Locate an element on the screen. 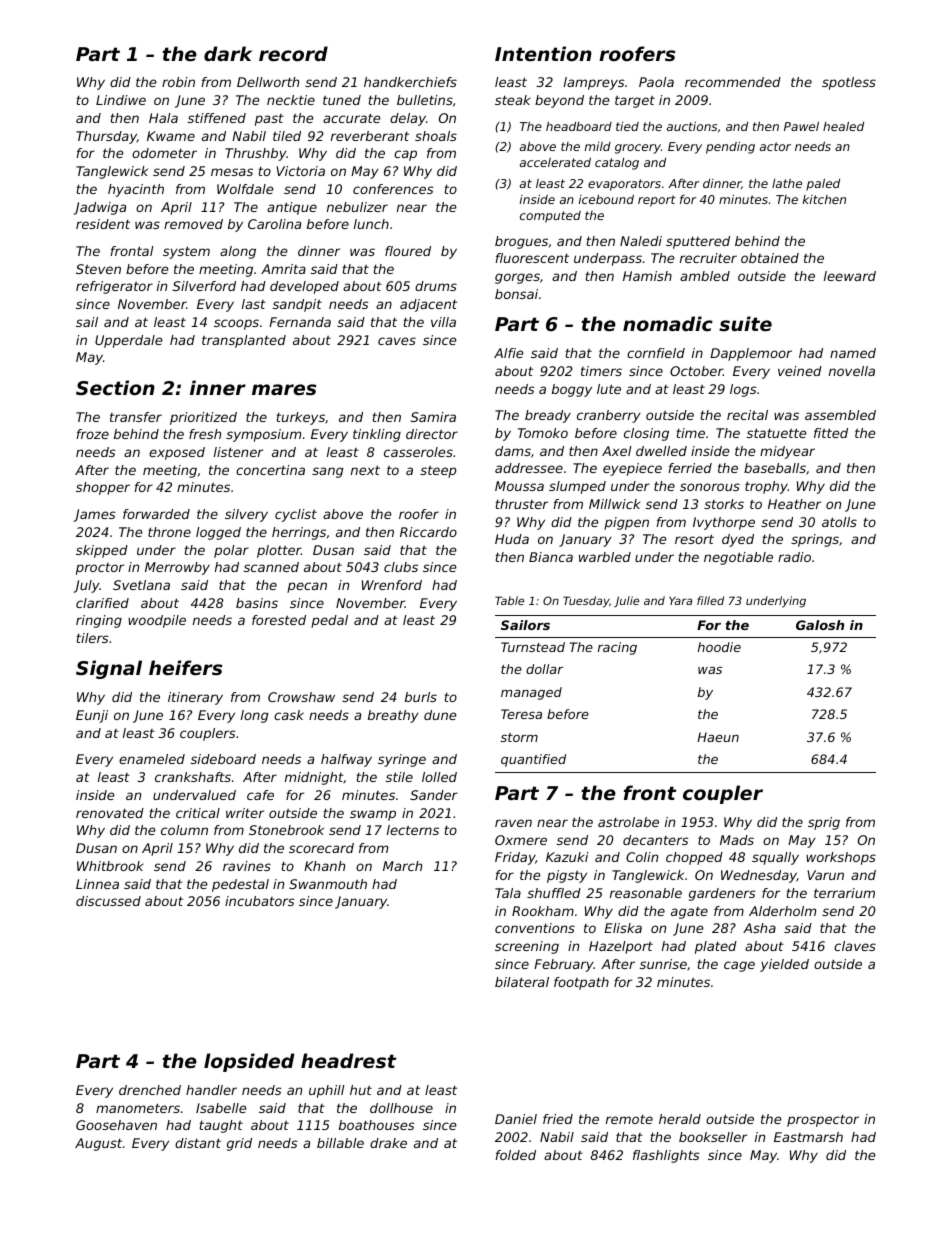 The height and width of the screenshot is (1233, 952). resort is located at coordinates (694, 539).
